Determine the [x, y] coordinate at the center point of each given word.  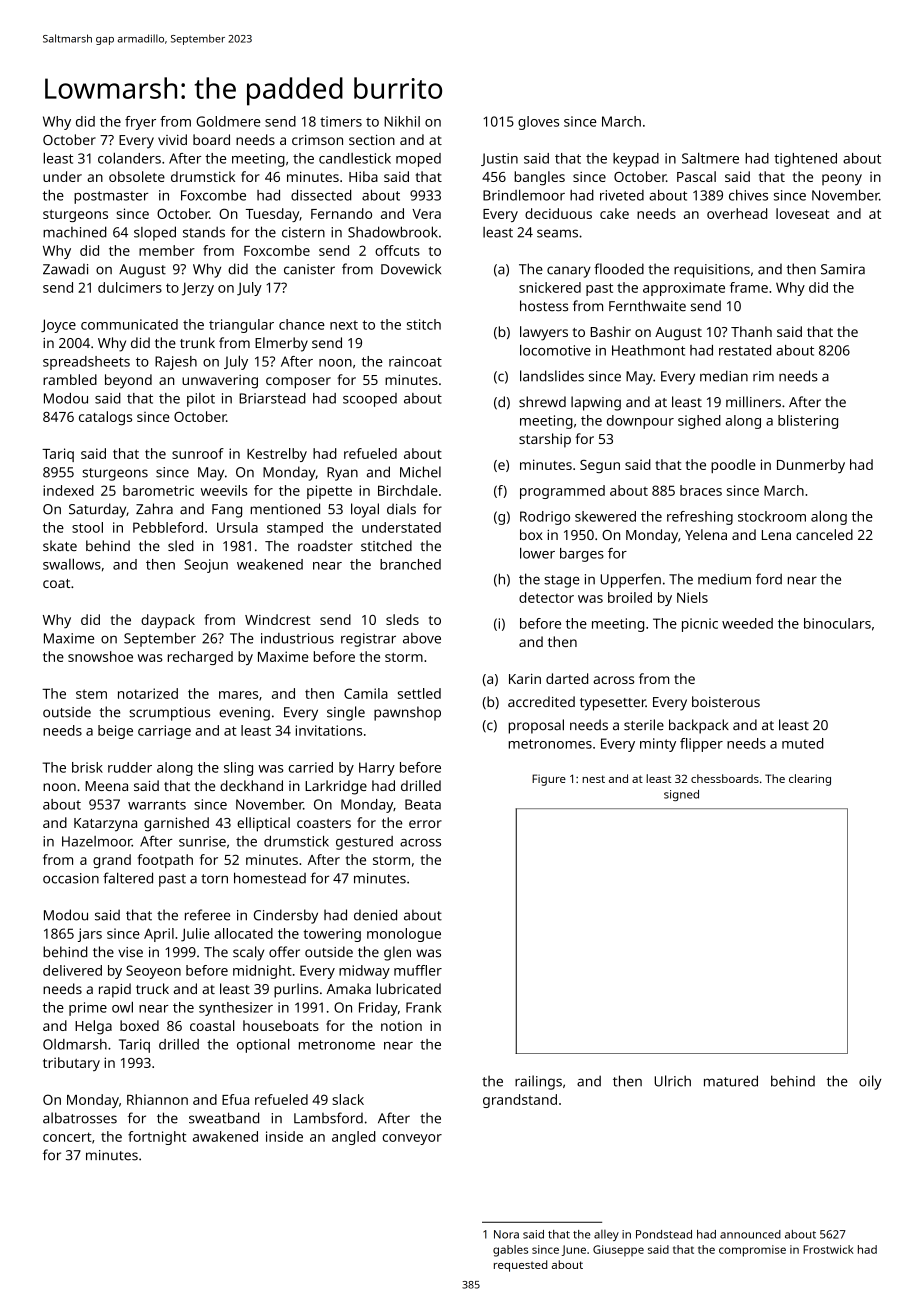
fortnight [157, 1138]
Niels [692, 597]
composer [298, 383]
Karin [525, 678]
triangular [241, 326]
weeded [747, 623]
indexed [68, 490]
